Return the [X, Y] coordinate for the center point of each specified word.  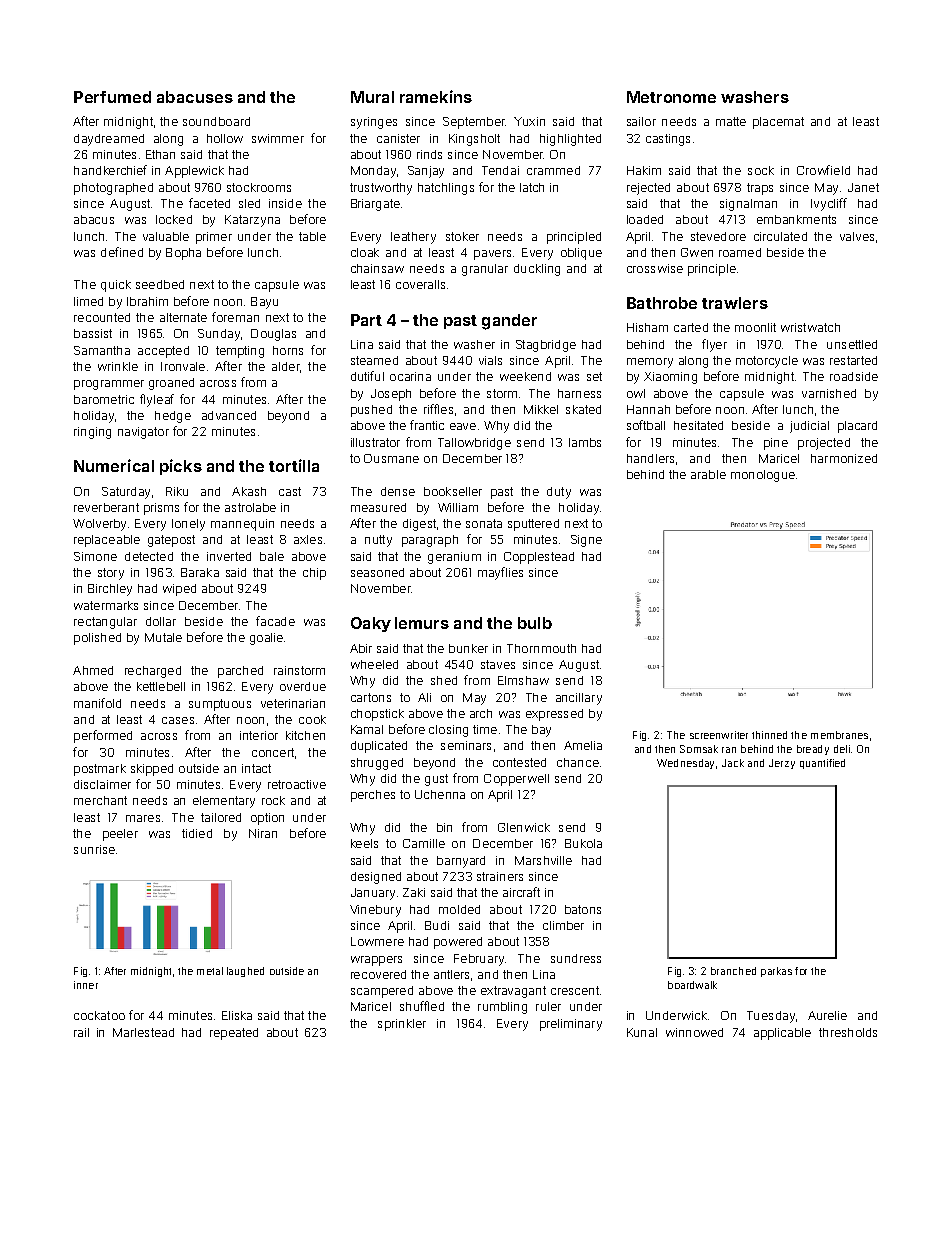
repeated [234, 1034]
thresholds [848, 1032]
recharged [153, 672]
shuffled [422, 1006]
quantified [822, 764]
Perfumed [112, 97]
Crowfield [823, 170]
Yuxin [529, 121]
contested [519, 762]
